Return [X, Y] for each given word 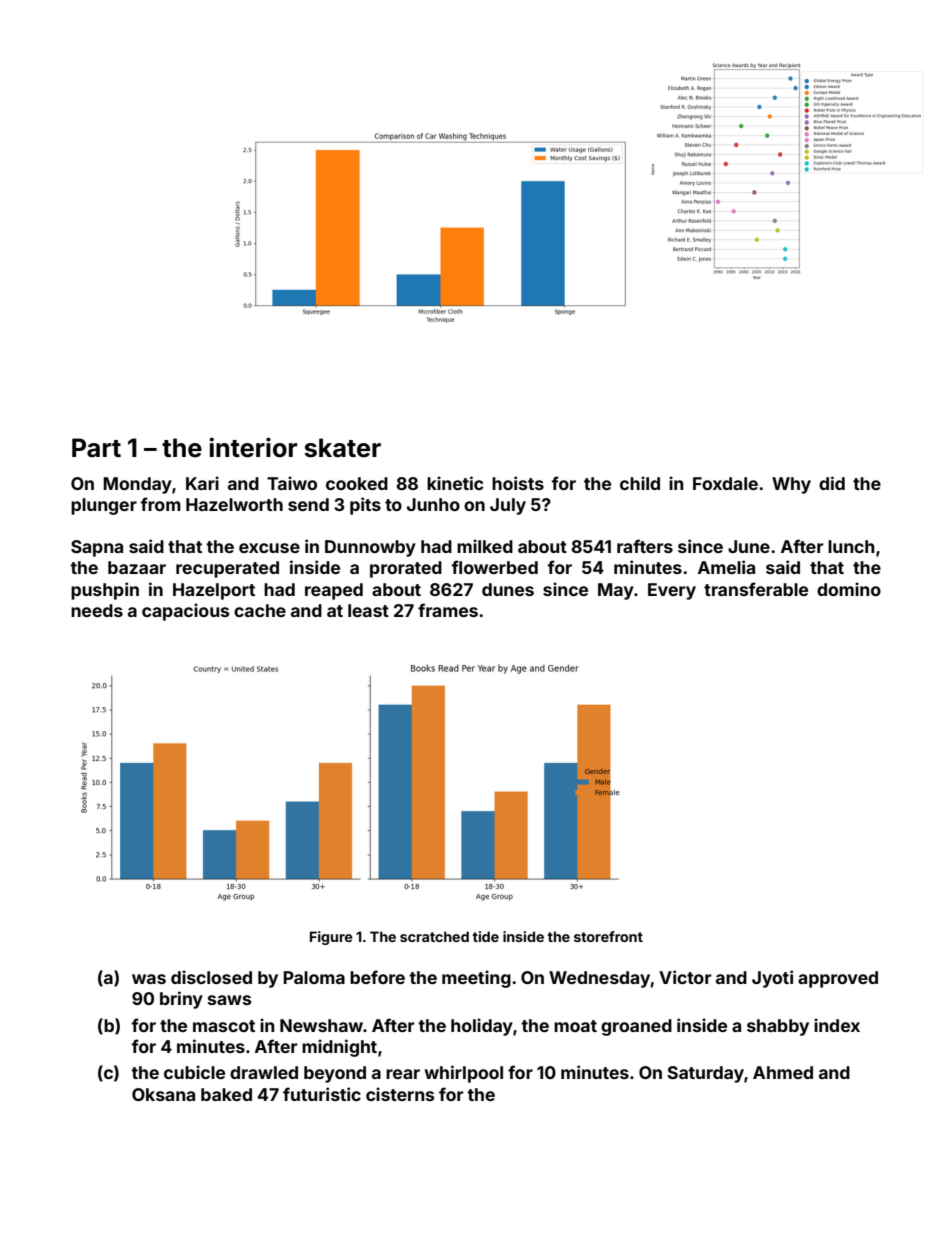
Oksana [163, 1094]
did [832, 483]
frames [448, 610]
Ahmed [783, 1072]
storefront [608, 936]
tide [486, 936]
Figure [331, 938]
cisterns [400, 1094]
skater [342, 448]
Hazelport [214, 591]
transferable [756, 589]
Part [96, 448]
